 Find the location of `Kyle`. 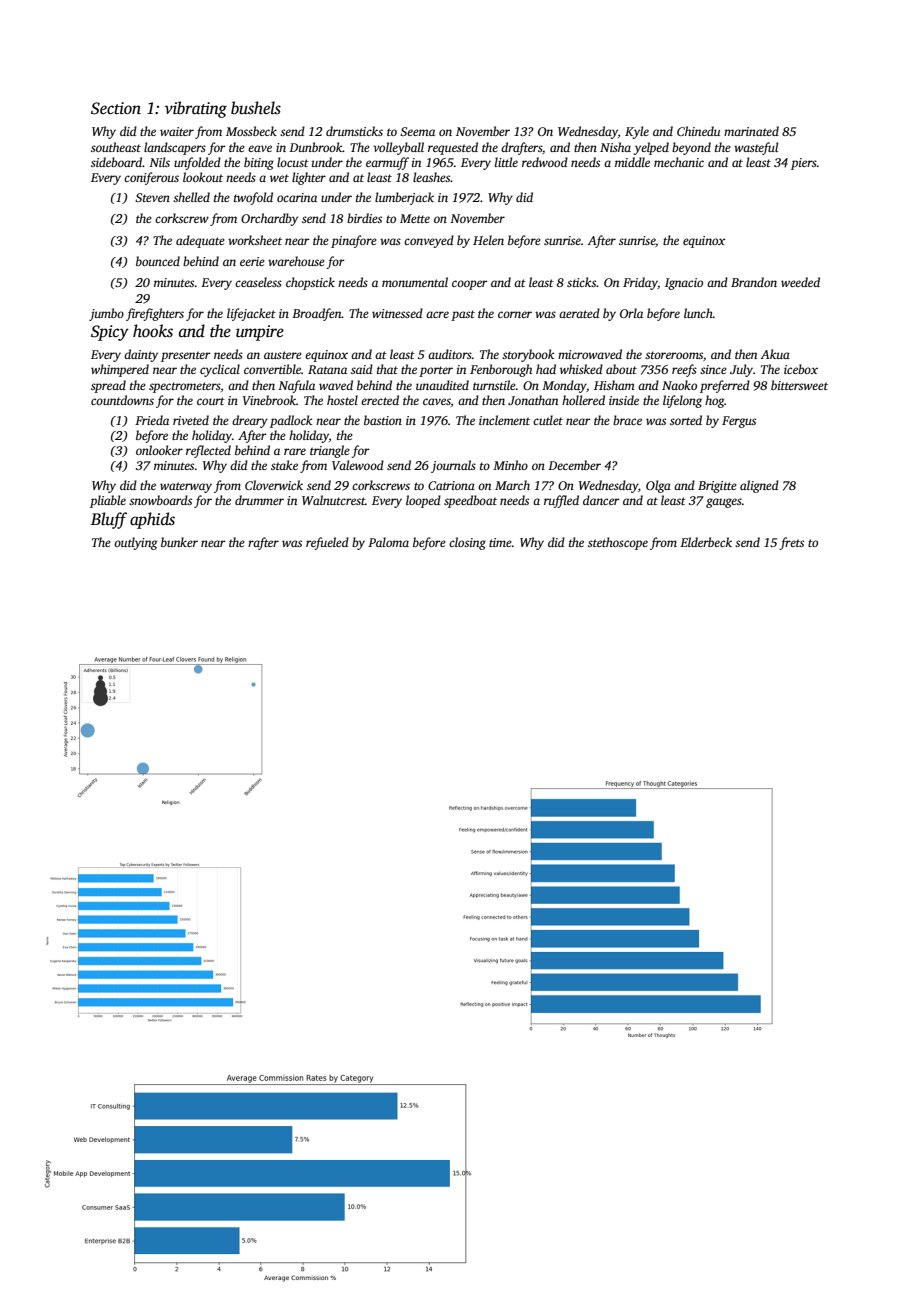

Kyle is located at coordinates (637, 132).
